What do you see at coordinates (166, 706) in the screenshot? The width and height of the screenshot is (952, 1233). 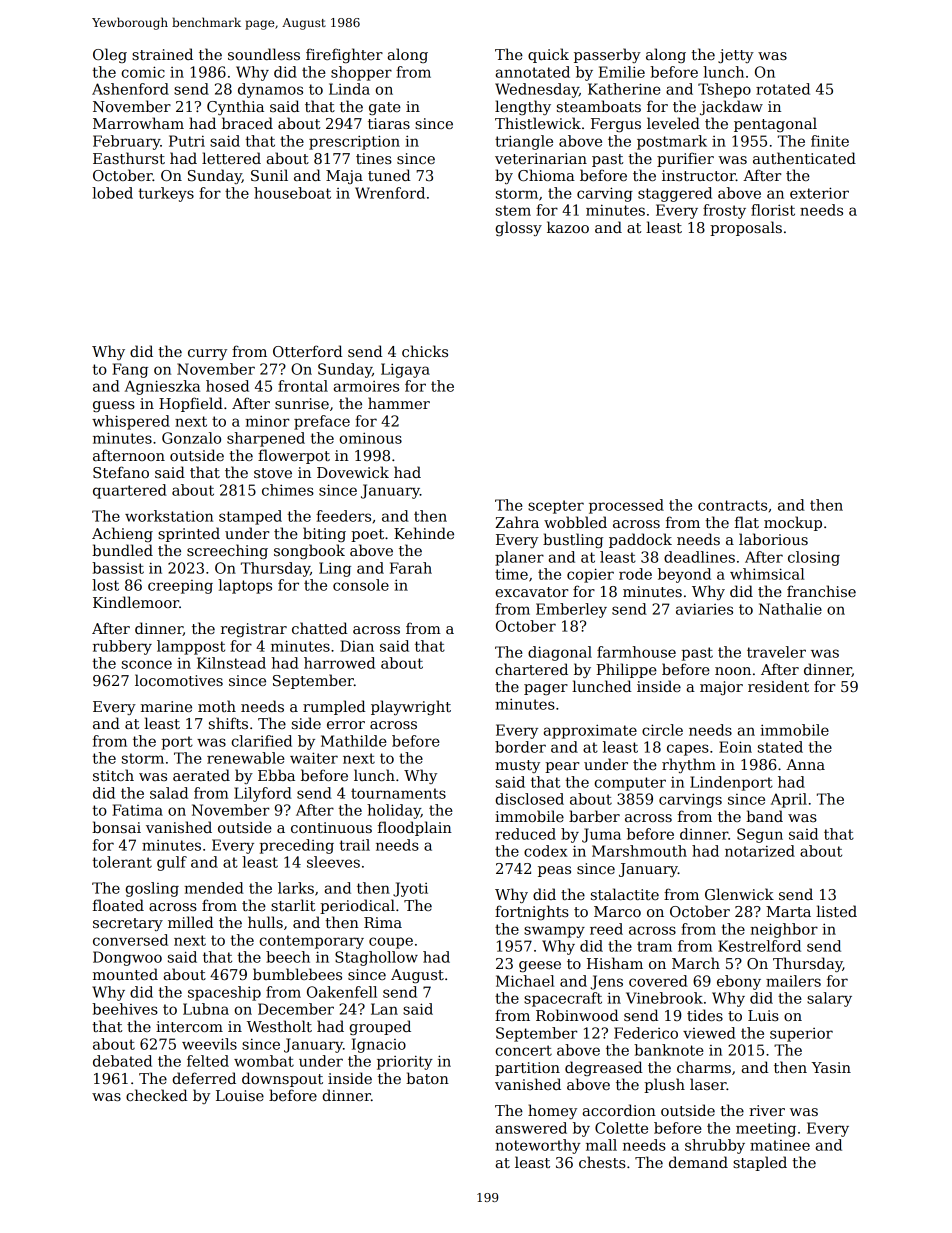 I see `marine` at bounding box center [166, 706].
